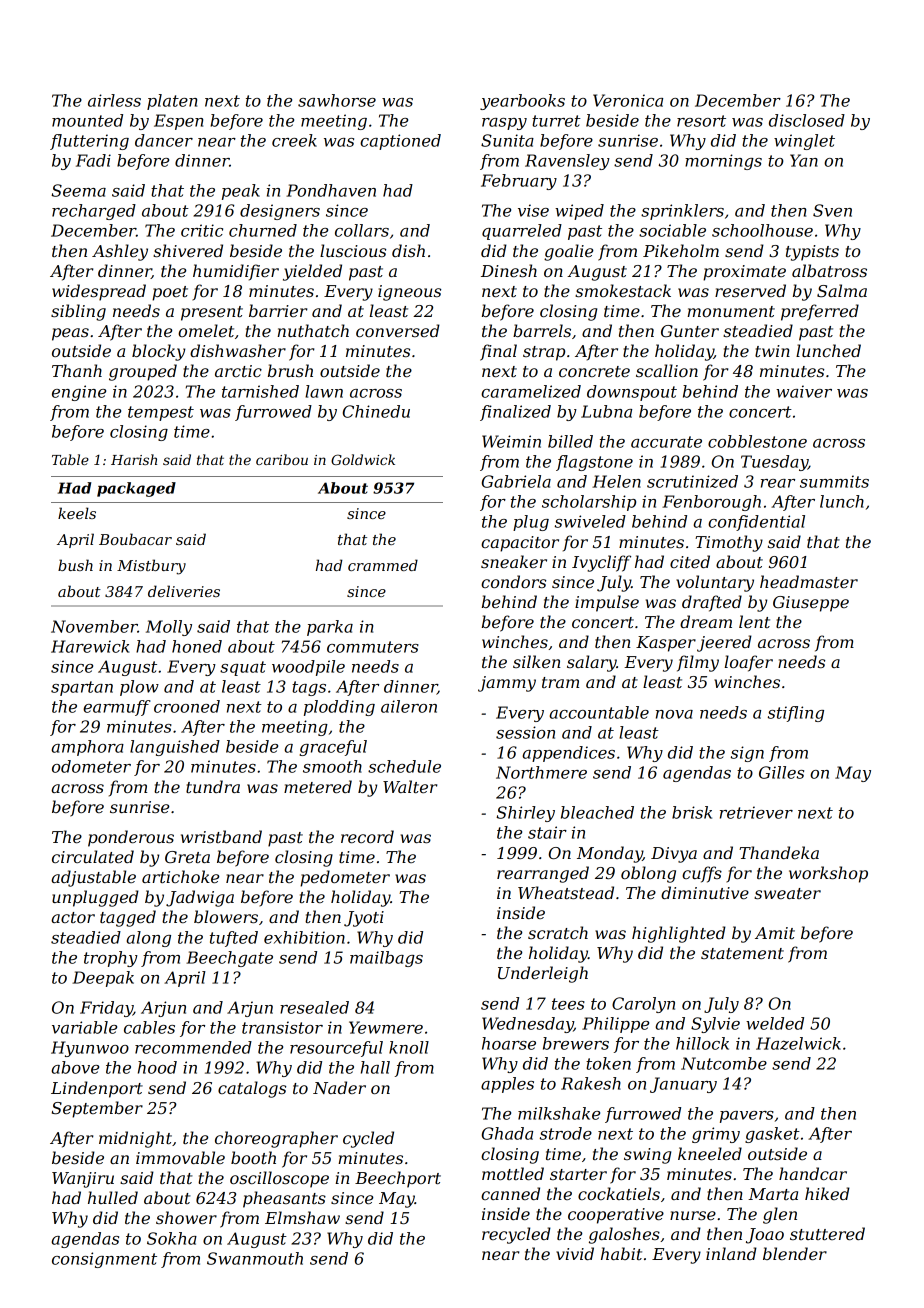 This screenshot has width=924, height=1308. Describe the element at coordinates (157, 1067) in the screenshot. I see `hood` at that location.
